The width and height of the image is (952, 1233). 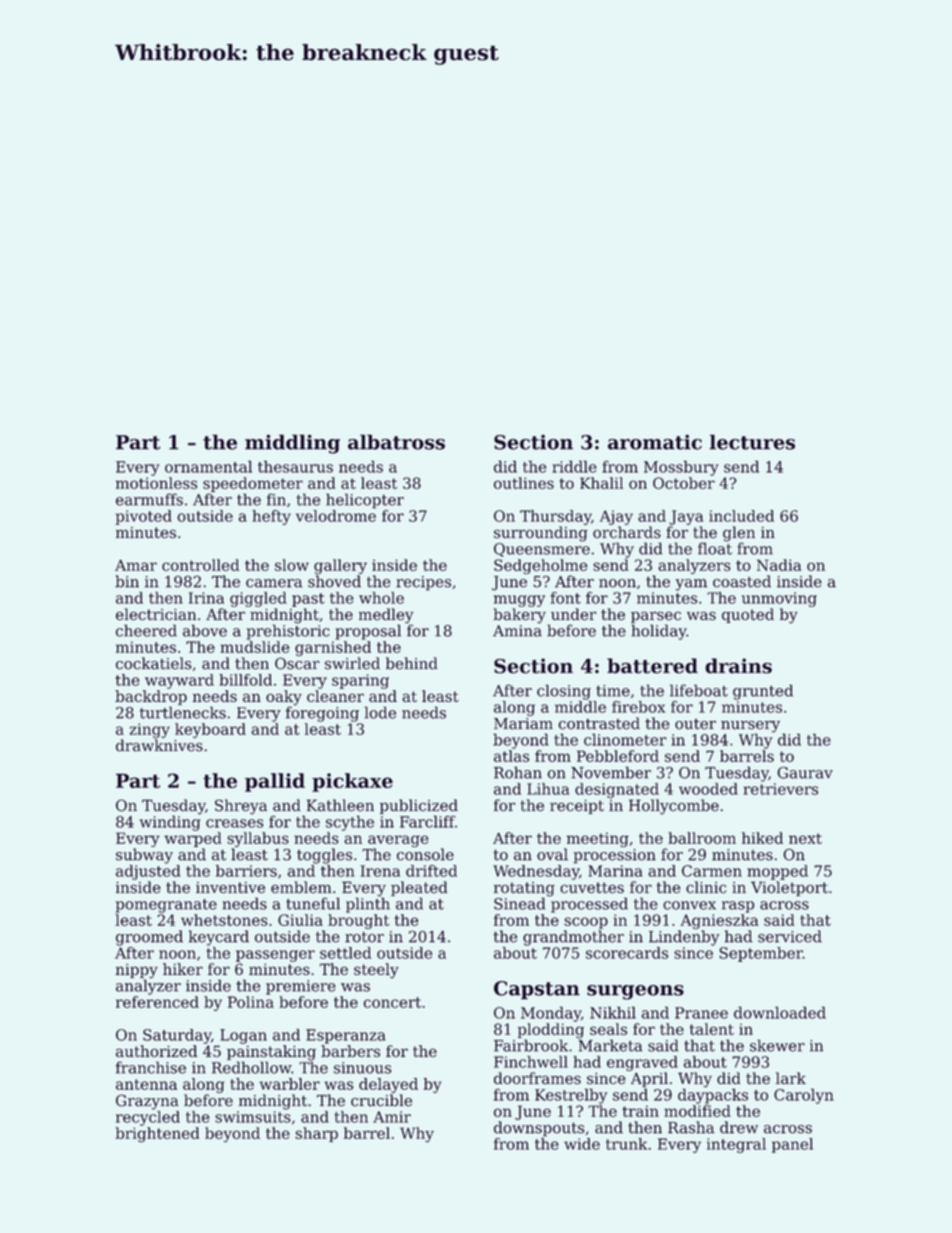 What do you see at coordinates (412, 663) in the image?
I see `behind` at bounding box center [412, 663].
